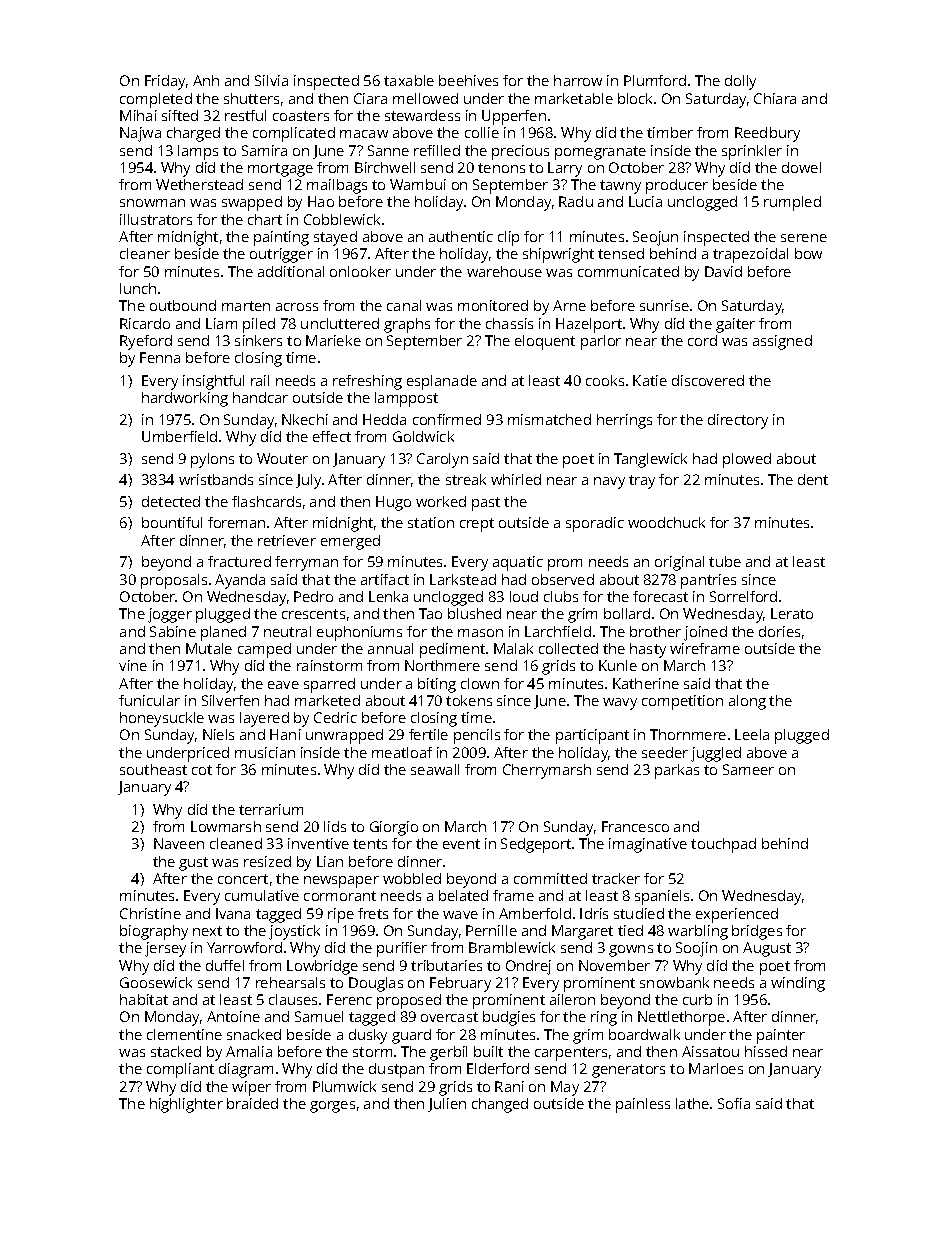 This screenshot has width=952, height=1233. Describe the element at coordinates (146, 342) in the screenshot. I see `Ryeford` at that location.
